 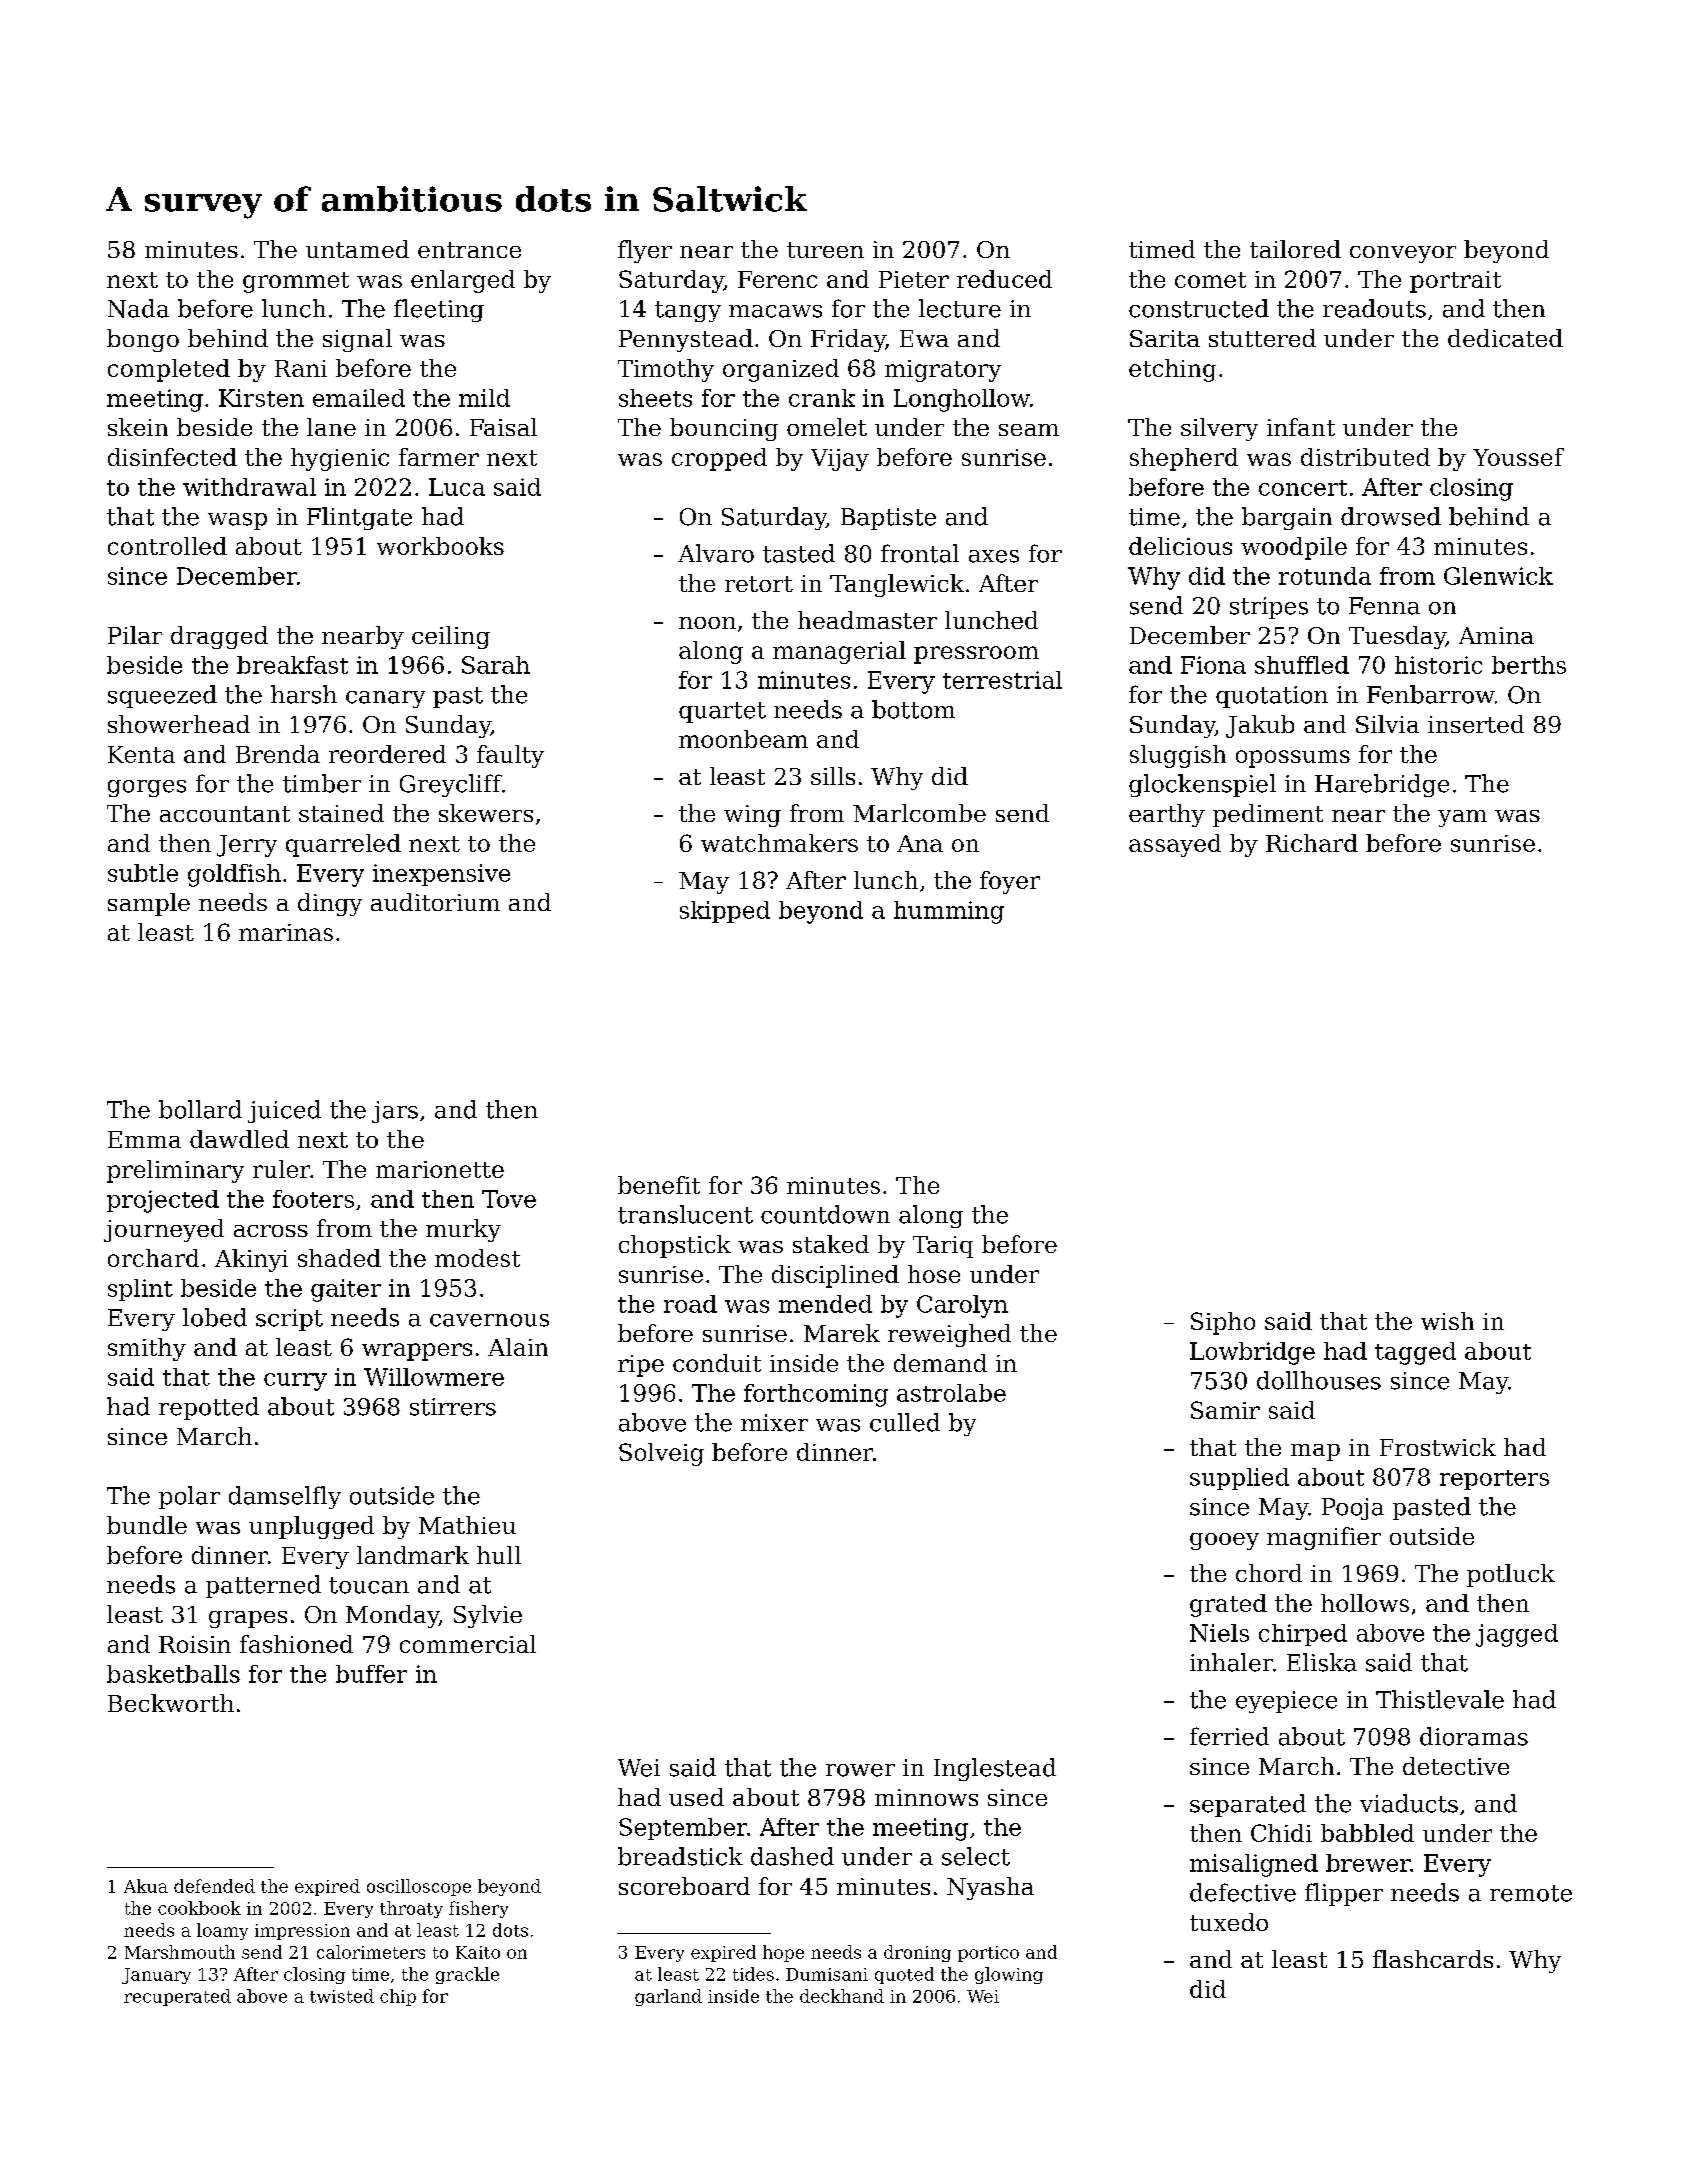 What do you see at coordinates (943, 371) in the screenshot?
I see `migratory` at bounding box center [943, 371].
